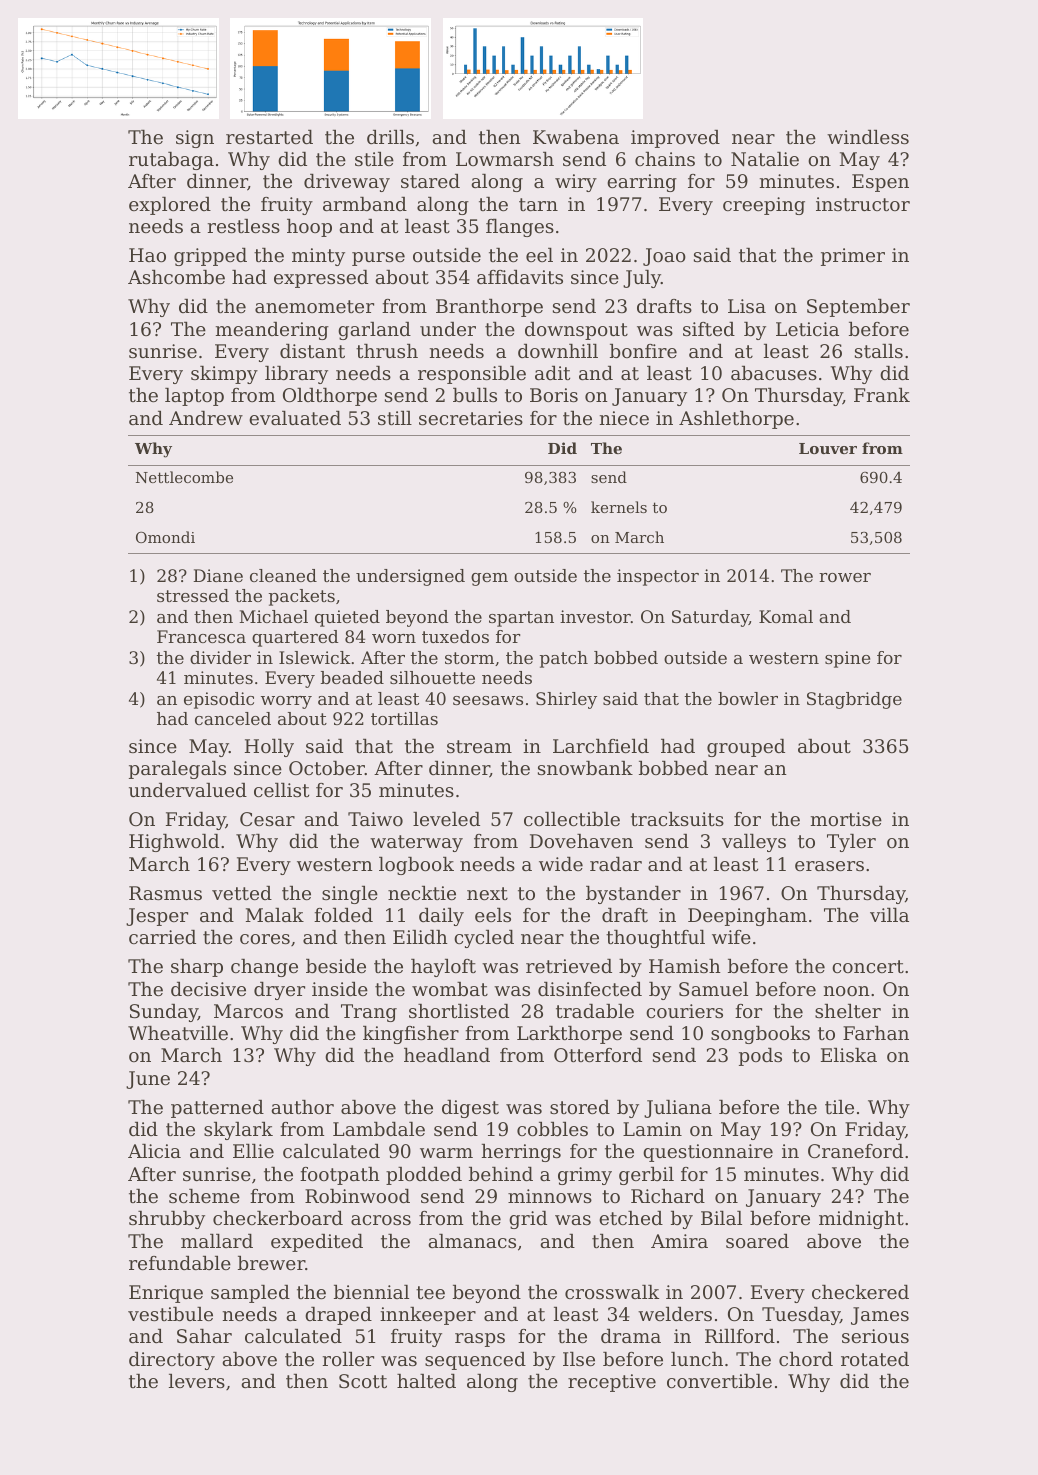  Describe the element at coordinates (178, 1033) in the page. I see `Wheatville` at that location.
